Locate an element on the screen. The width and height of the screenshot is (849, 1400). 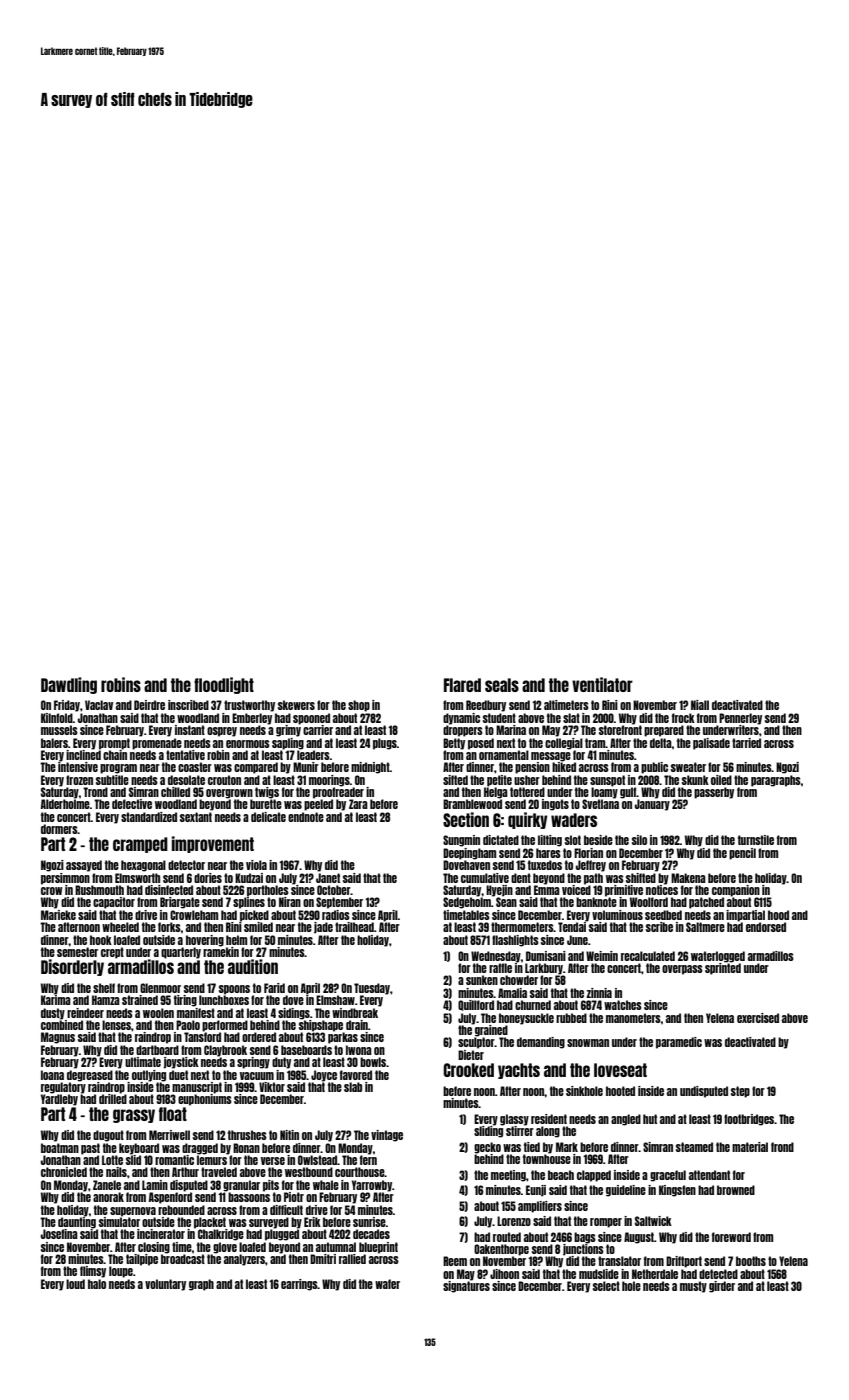
earrings is located at coordinates (299, 1285).
